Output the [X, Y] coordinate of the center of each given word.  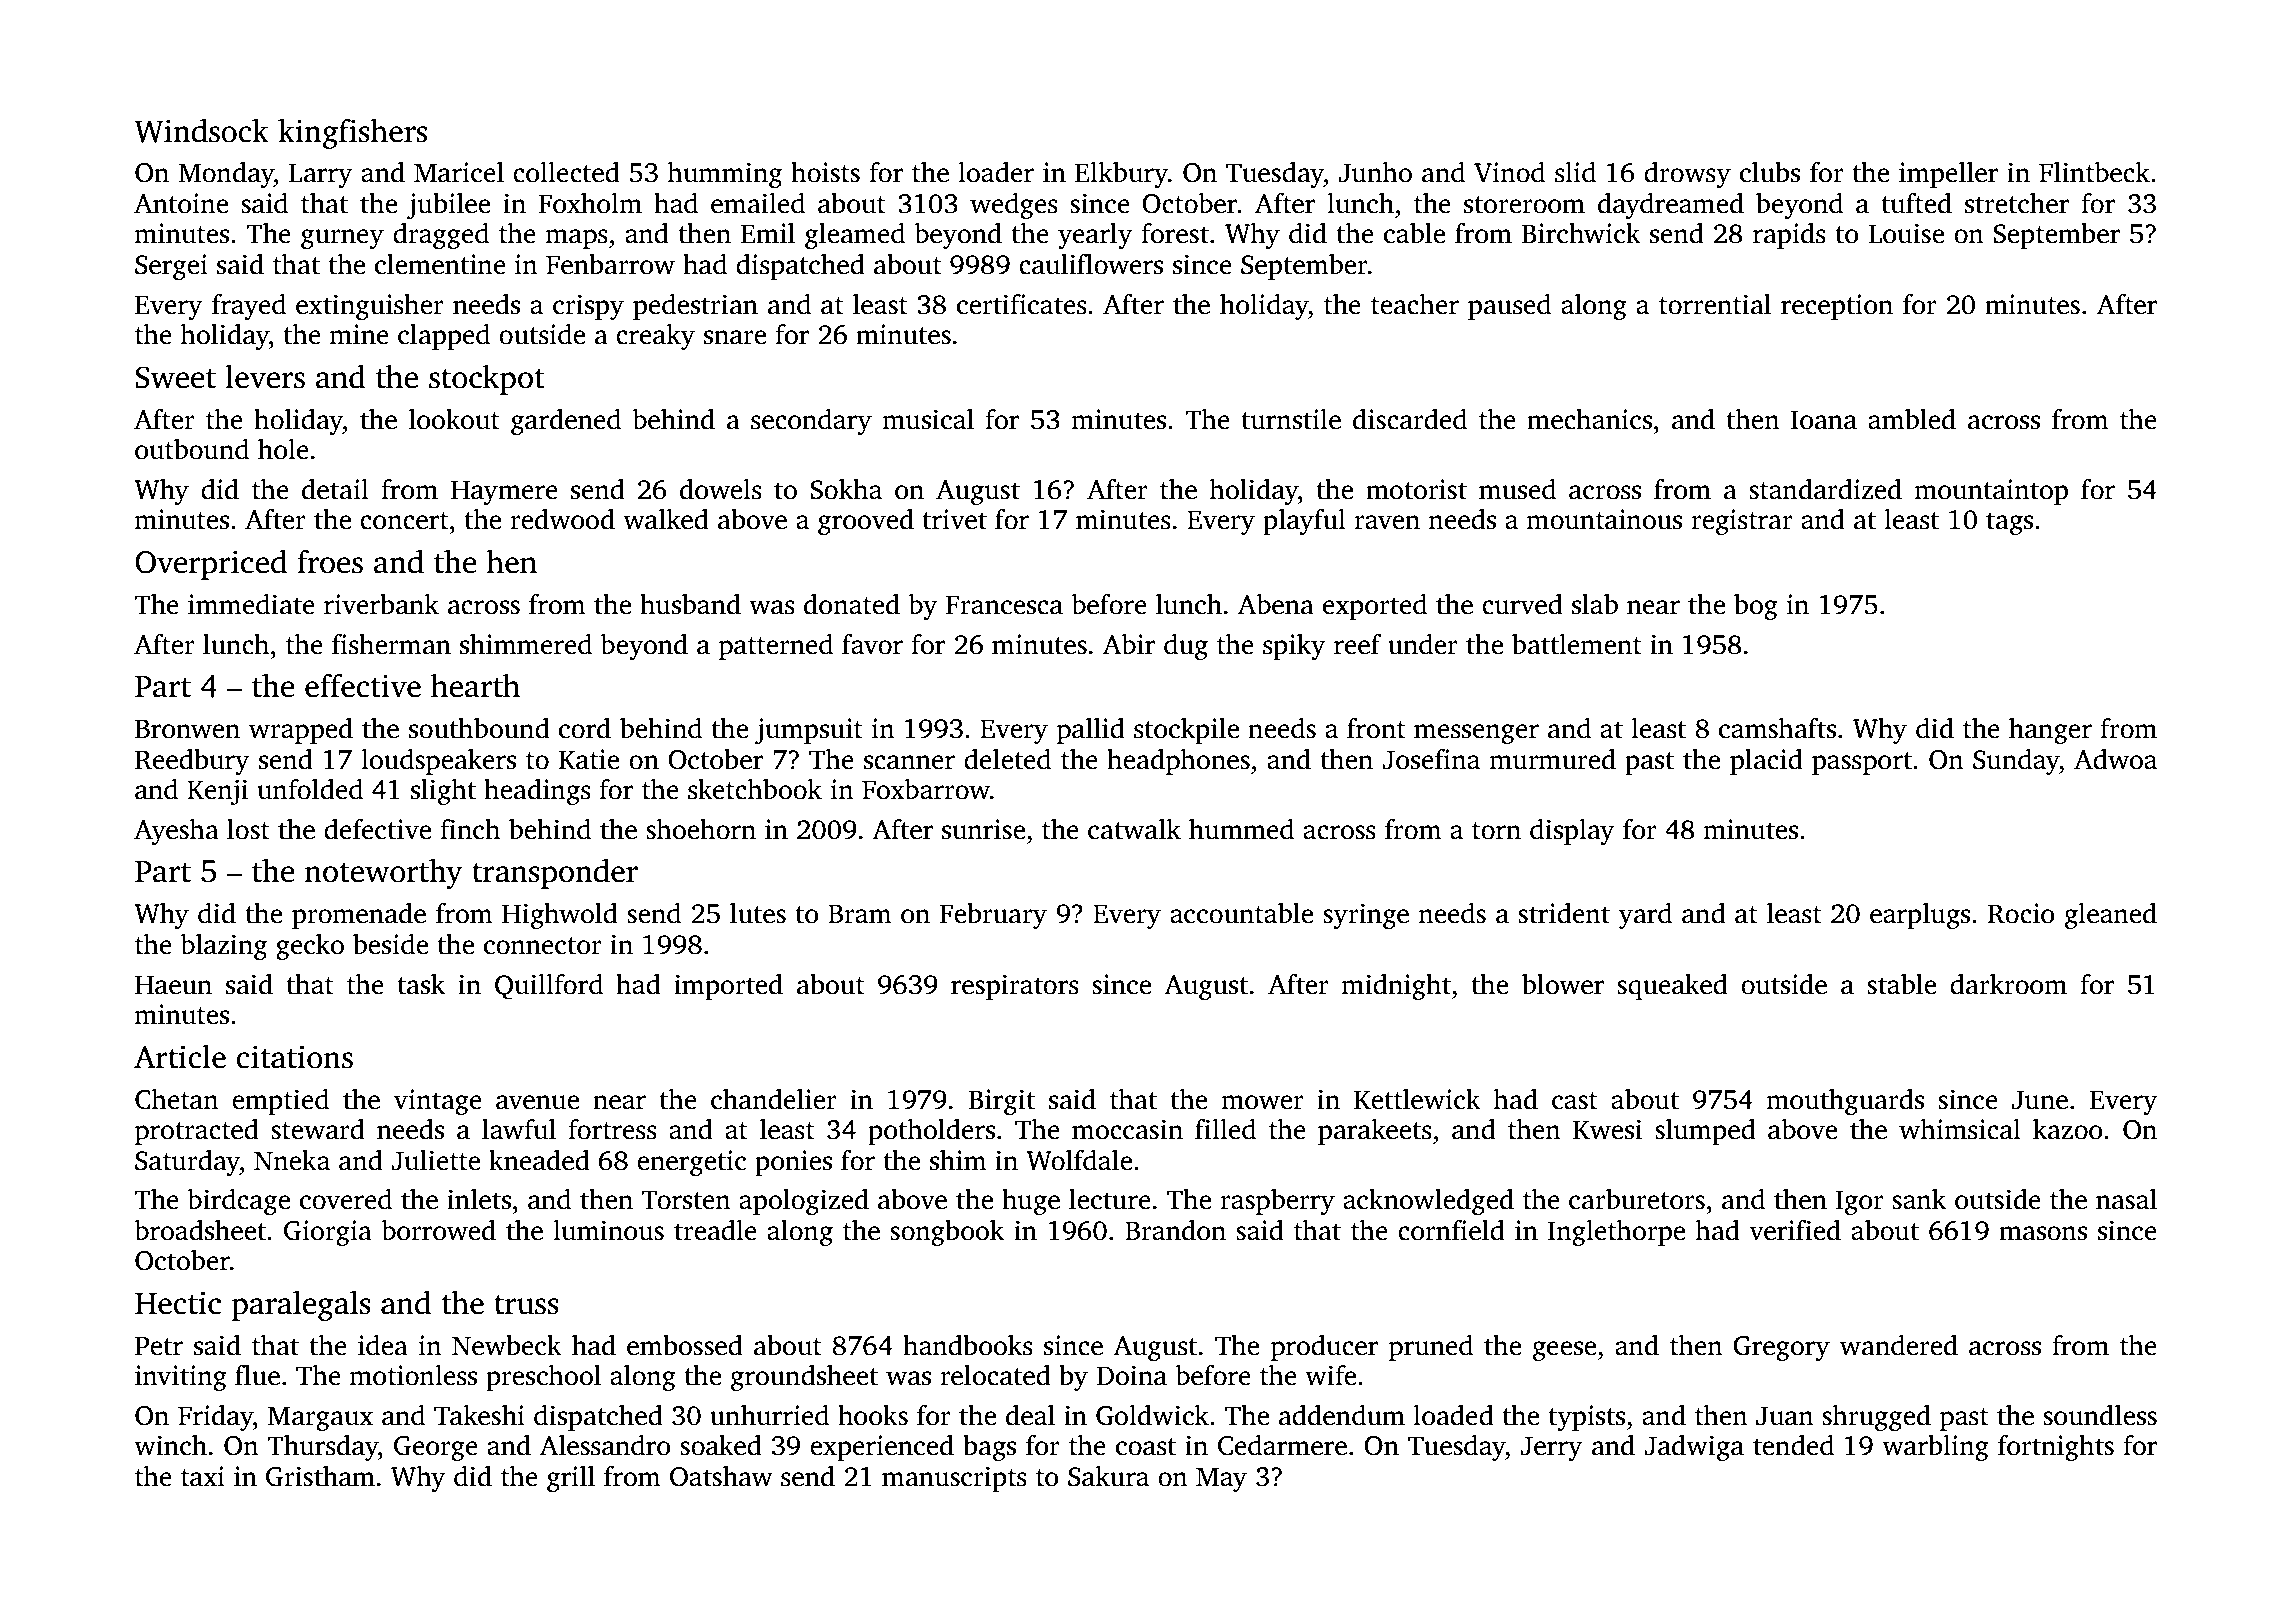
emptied [280, 1102]
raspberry [1277, 1202]
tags [2009, 523]
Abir [1129, 644]
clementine [440, 264]
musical [928, 419]
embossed [685, 1345]
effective [363, 686]
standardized [1825, 489]
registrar [1742, 522]
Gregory [1781, 1348]
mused [1517, 489]
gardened [566, 422]
